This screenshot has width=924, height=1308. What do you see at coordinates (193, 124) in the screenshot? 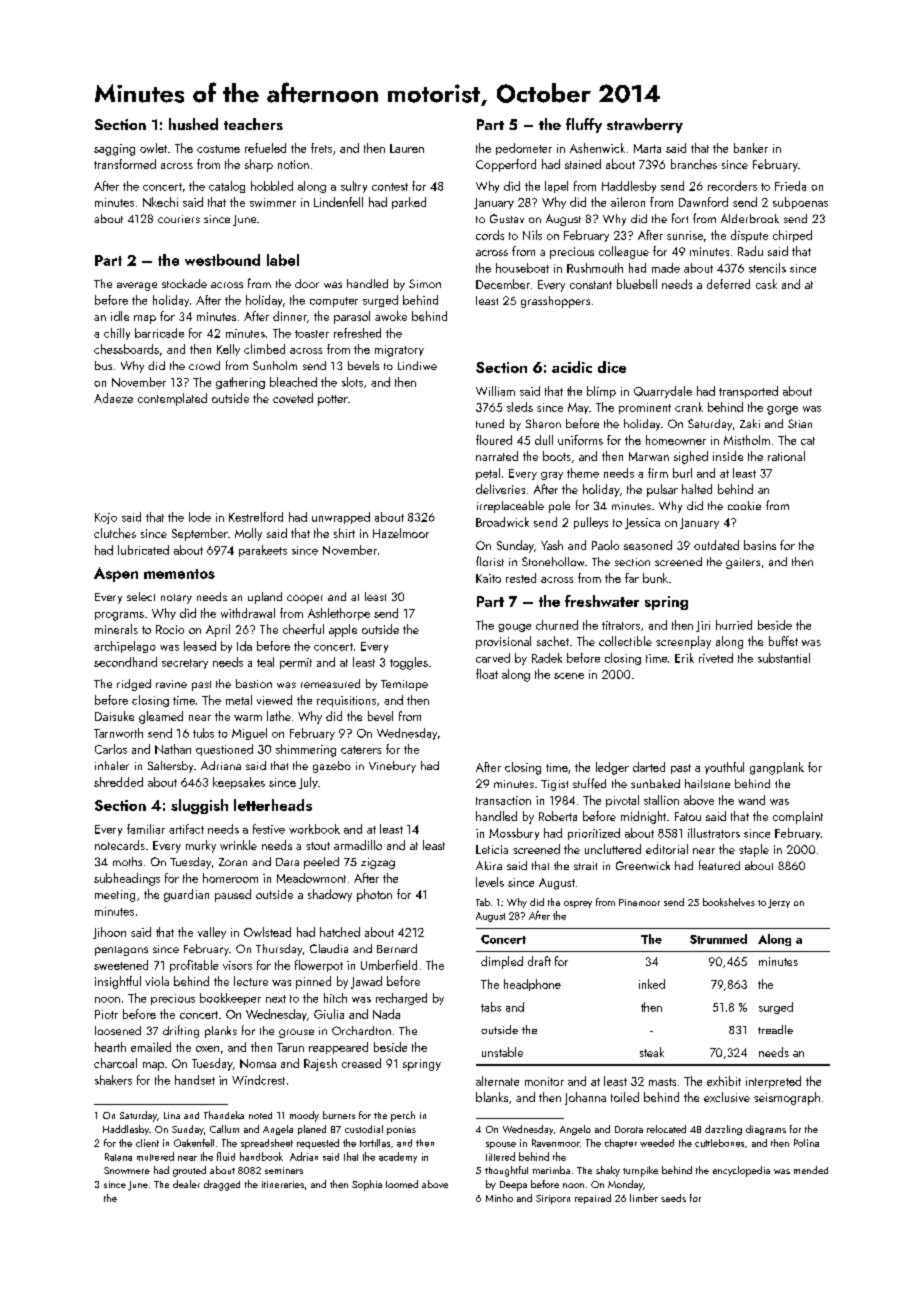
I see `hushed` at bounding box center [193, 124].
